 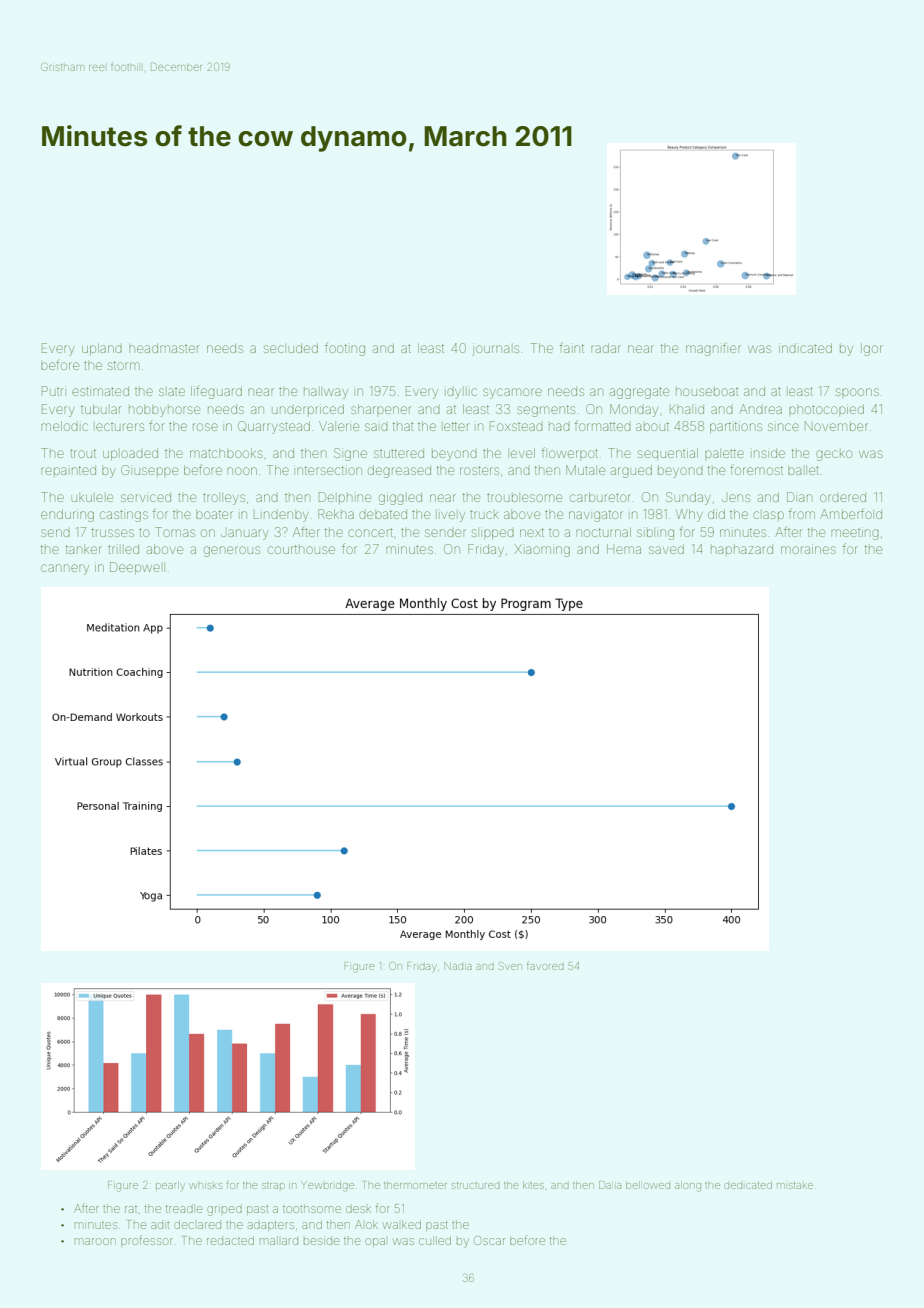 What do you see at coordinates (170, 1185) in the document?
I see `pearly` at bounding box center [170, 1185].
